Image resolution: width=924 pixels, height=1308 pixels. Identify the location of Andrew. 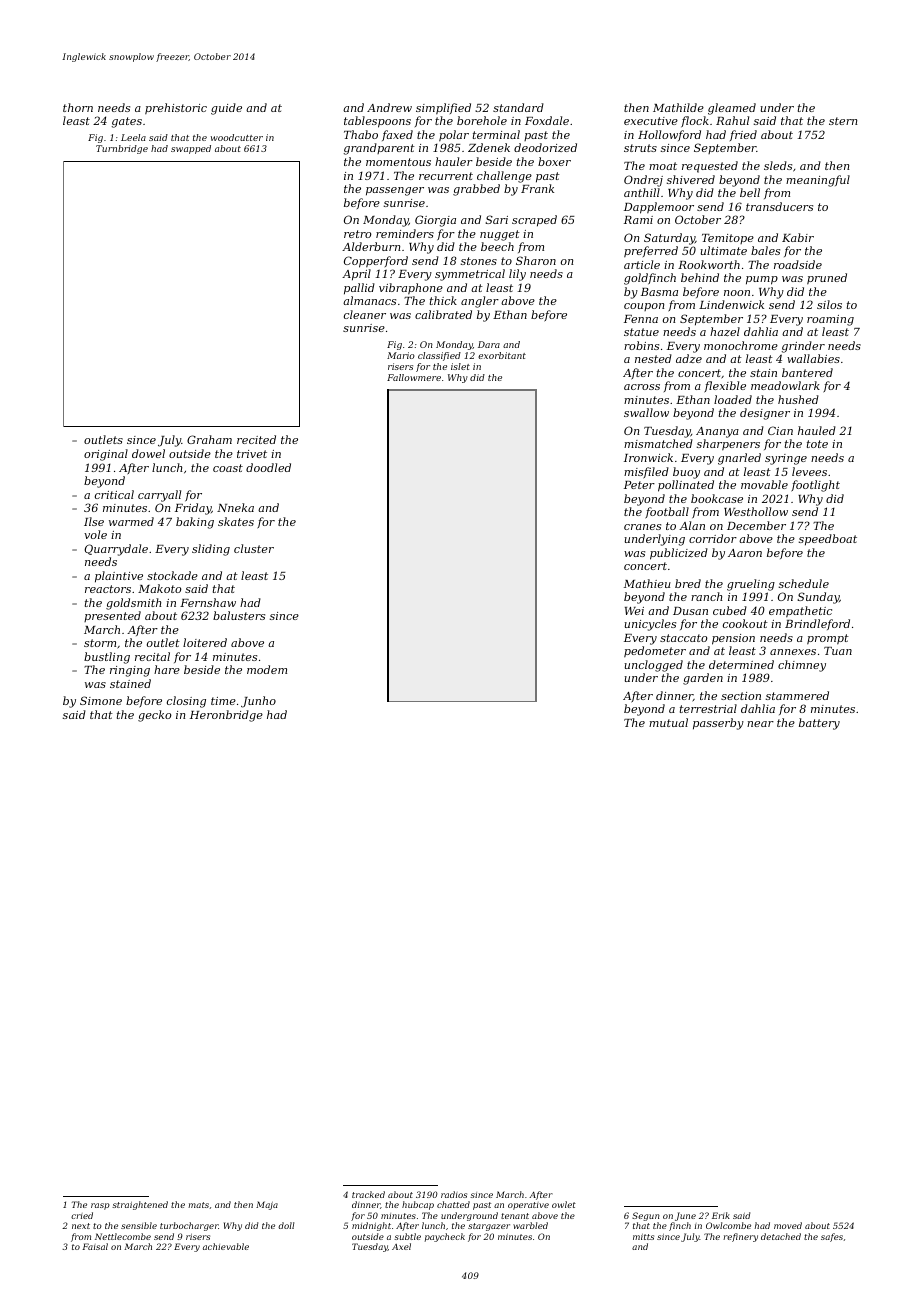
(389, 107).
